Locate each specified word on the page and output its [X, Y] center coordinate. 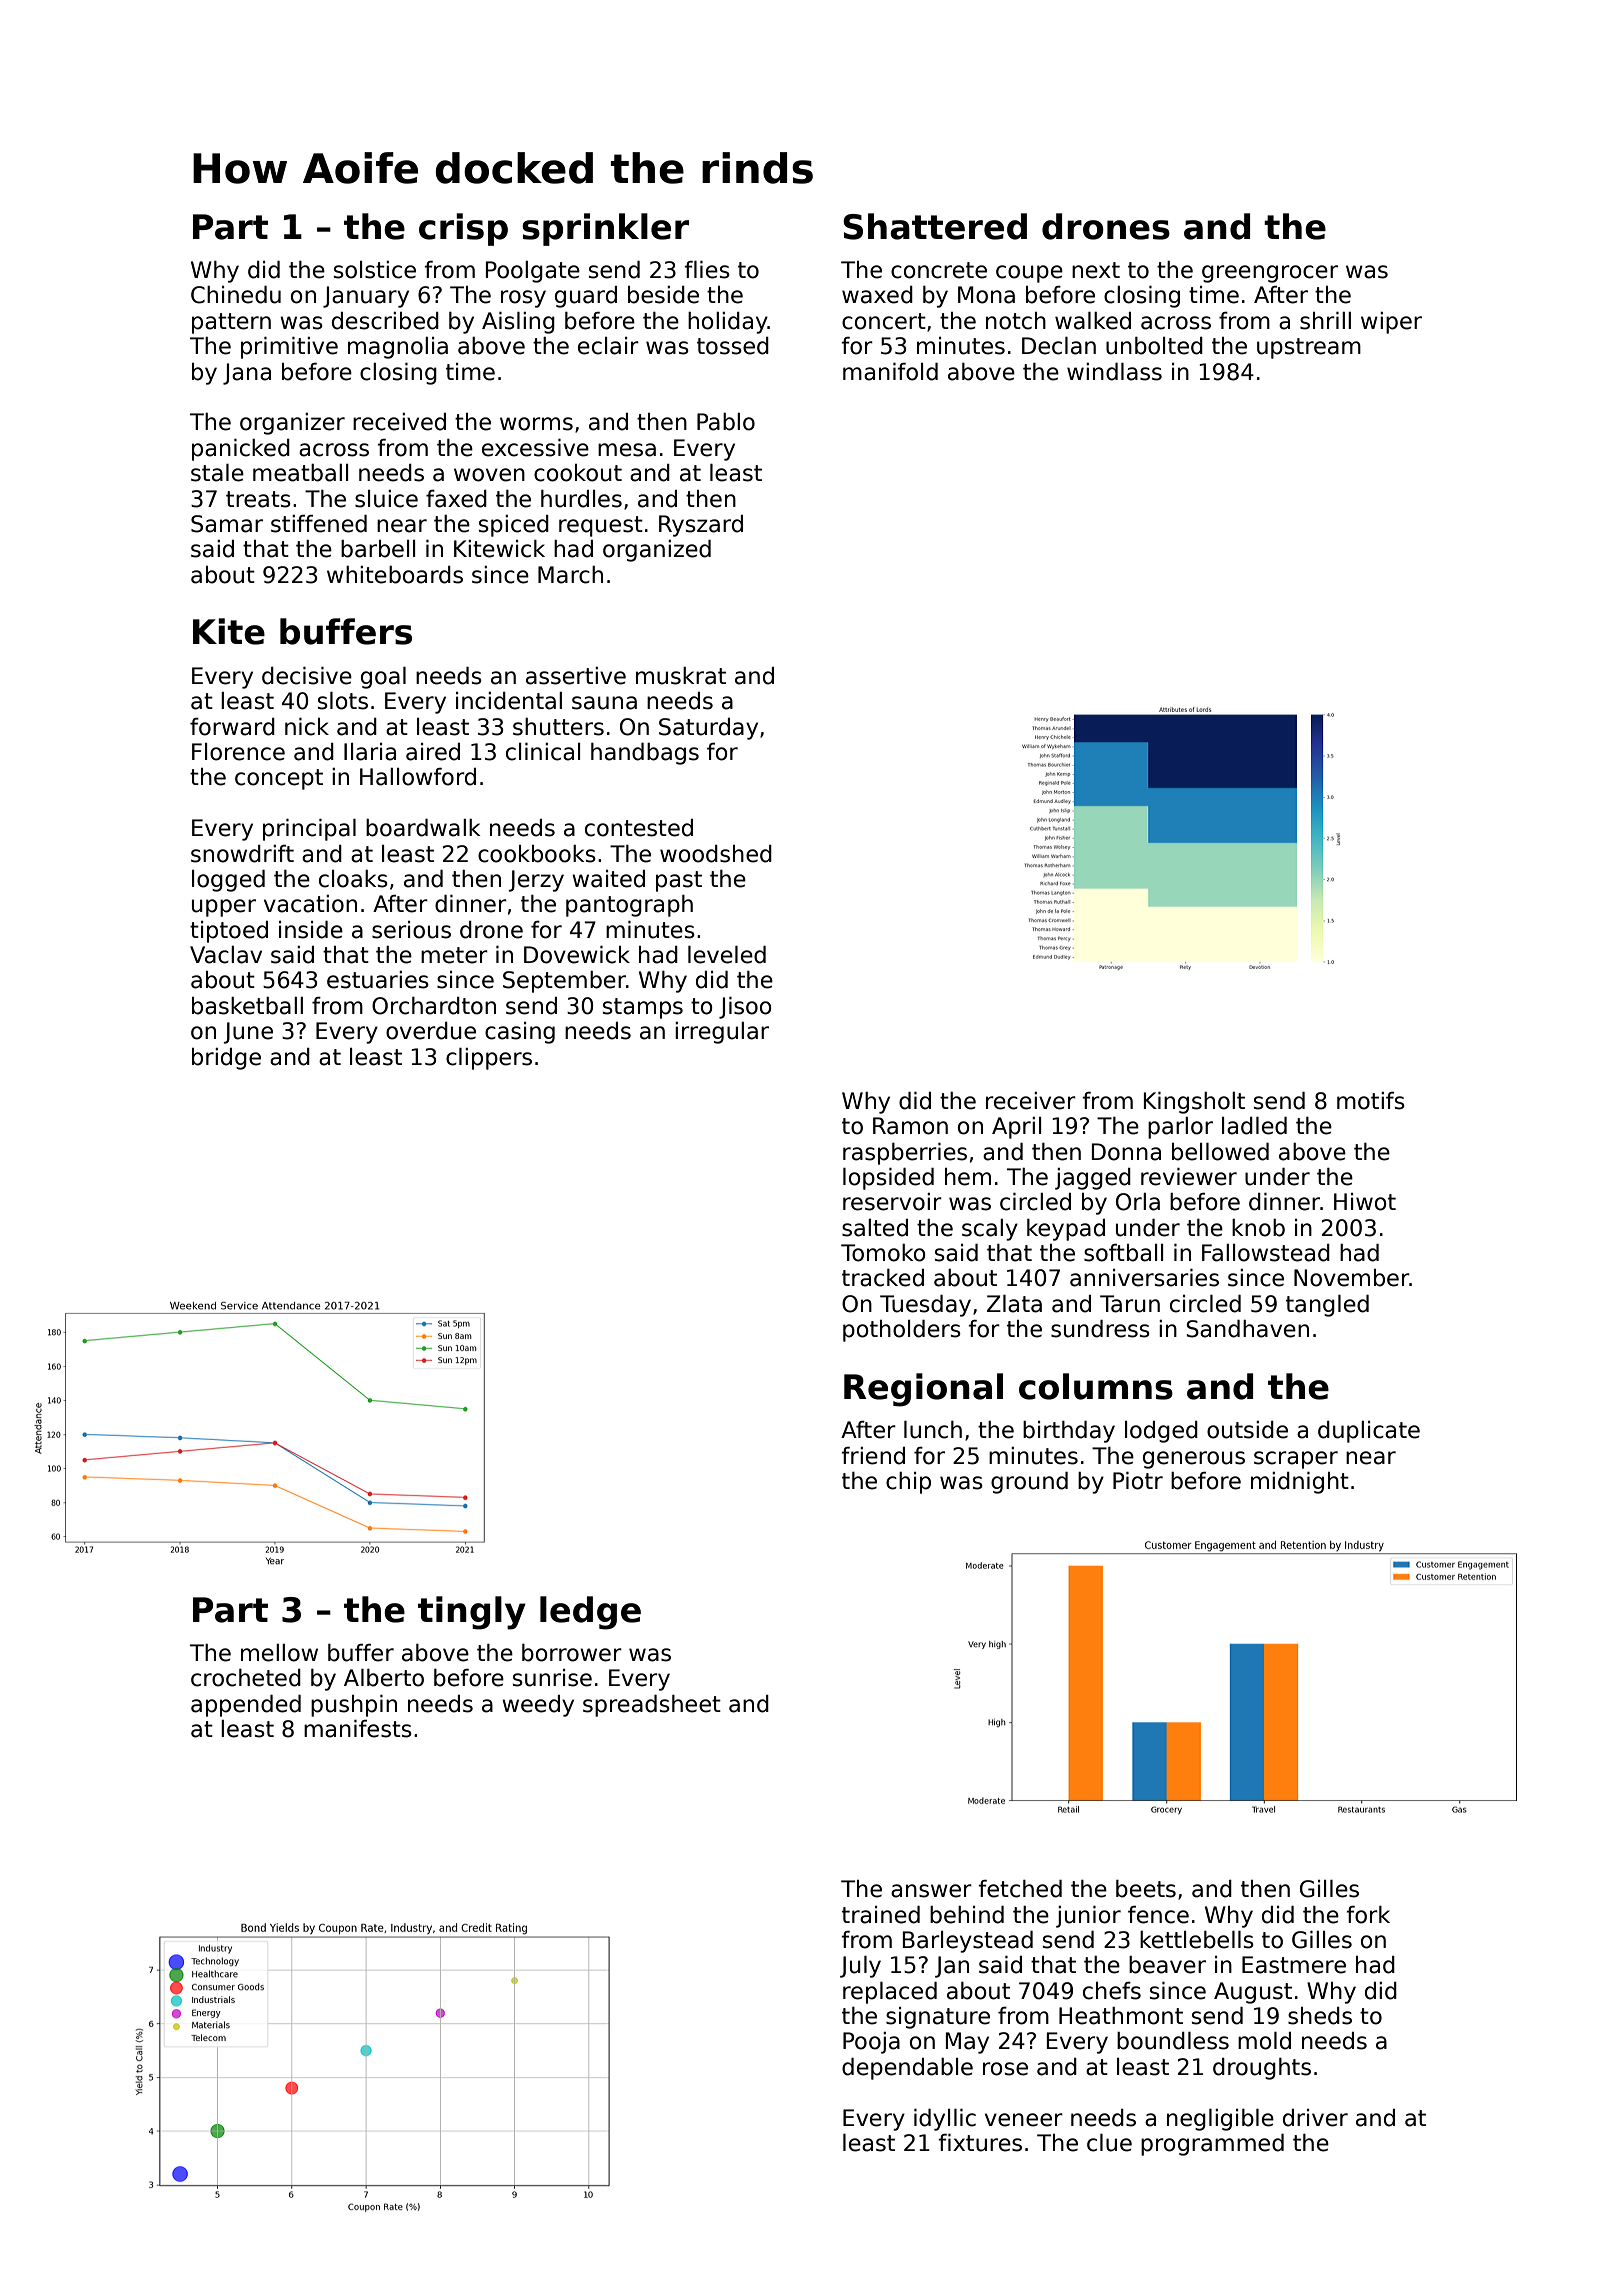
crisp [463, 229]
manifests [358, 1729]
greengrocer [1270, 274]
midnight [1300, 1483]
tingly [472, 1613]
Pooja [871, 2043]
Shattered [935, 226]
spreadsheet [652, 1706]
